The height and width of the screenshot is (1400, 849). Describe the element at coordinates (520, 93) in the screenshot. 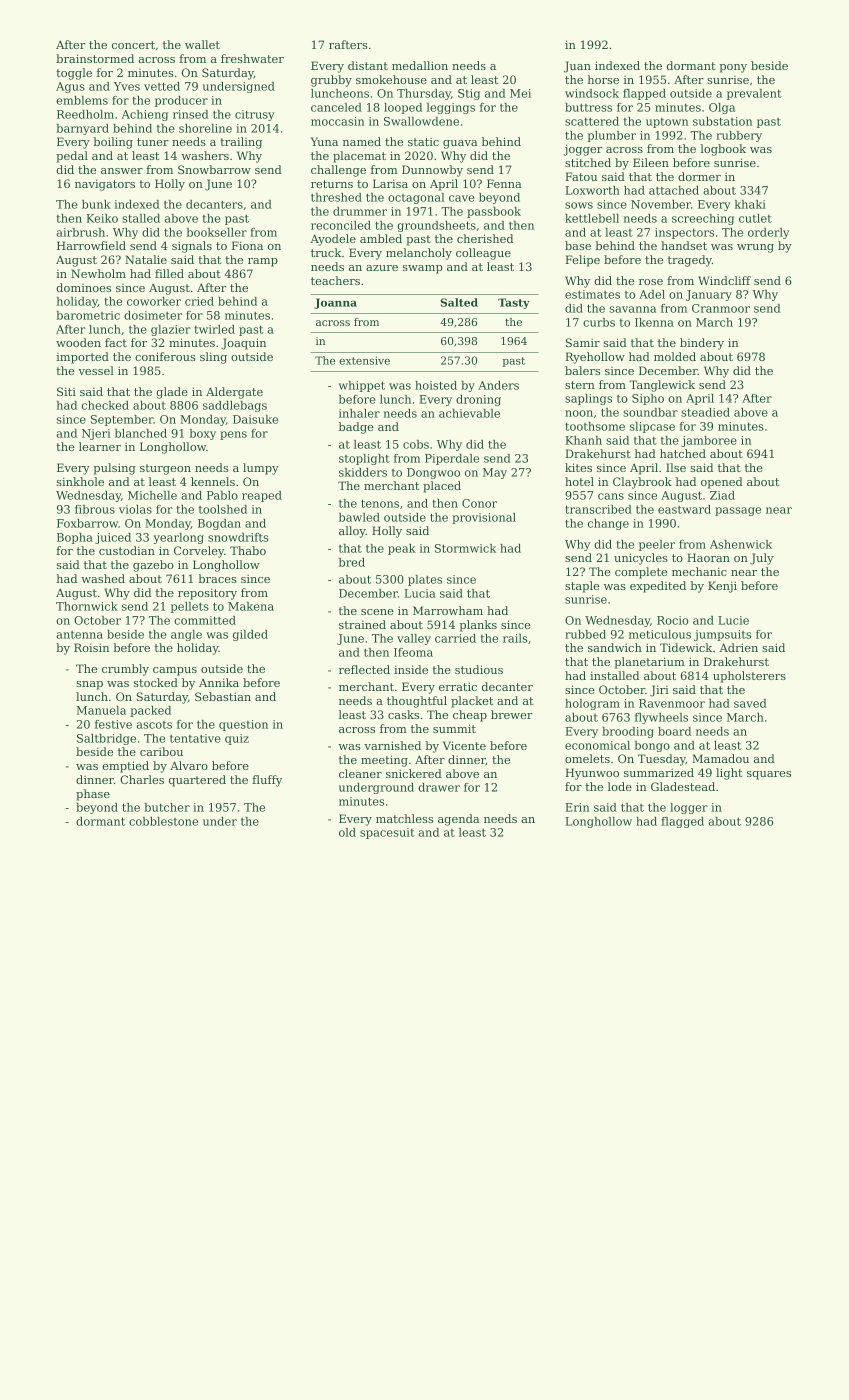

I see `Mei` at that location.
